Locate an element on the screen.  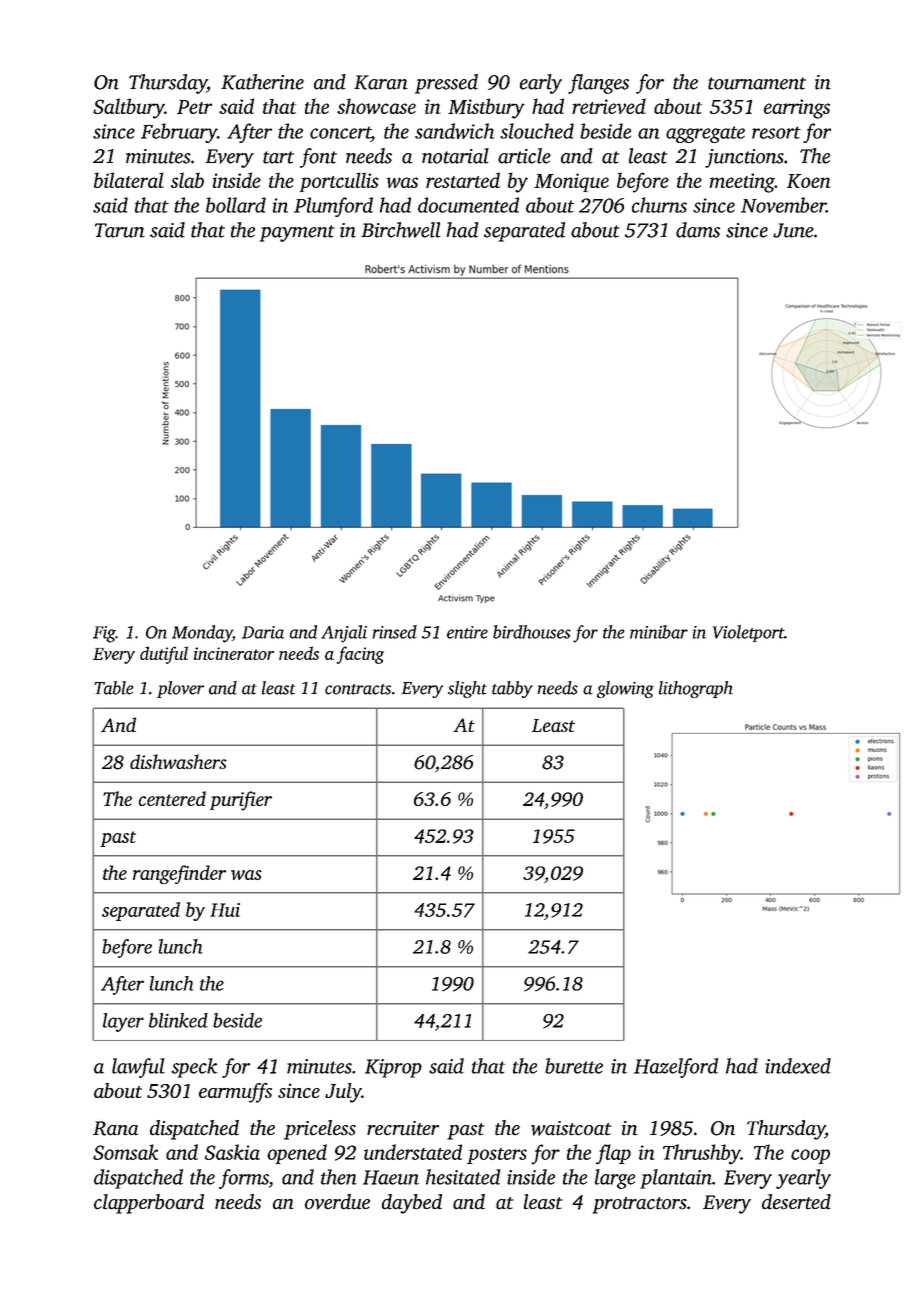
Petr is located at coordinates (194, 107).
